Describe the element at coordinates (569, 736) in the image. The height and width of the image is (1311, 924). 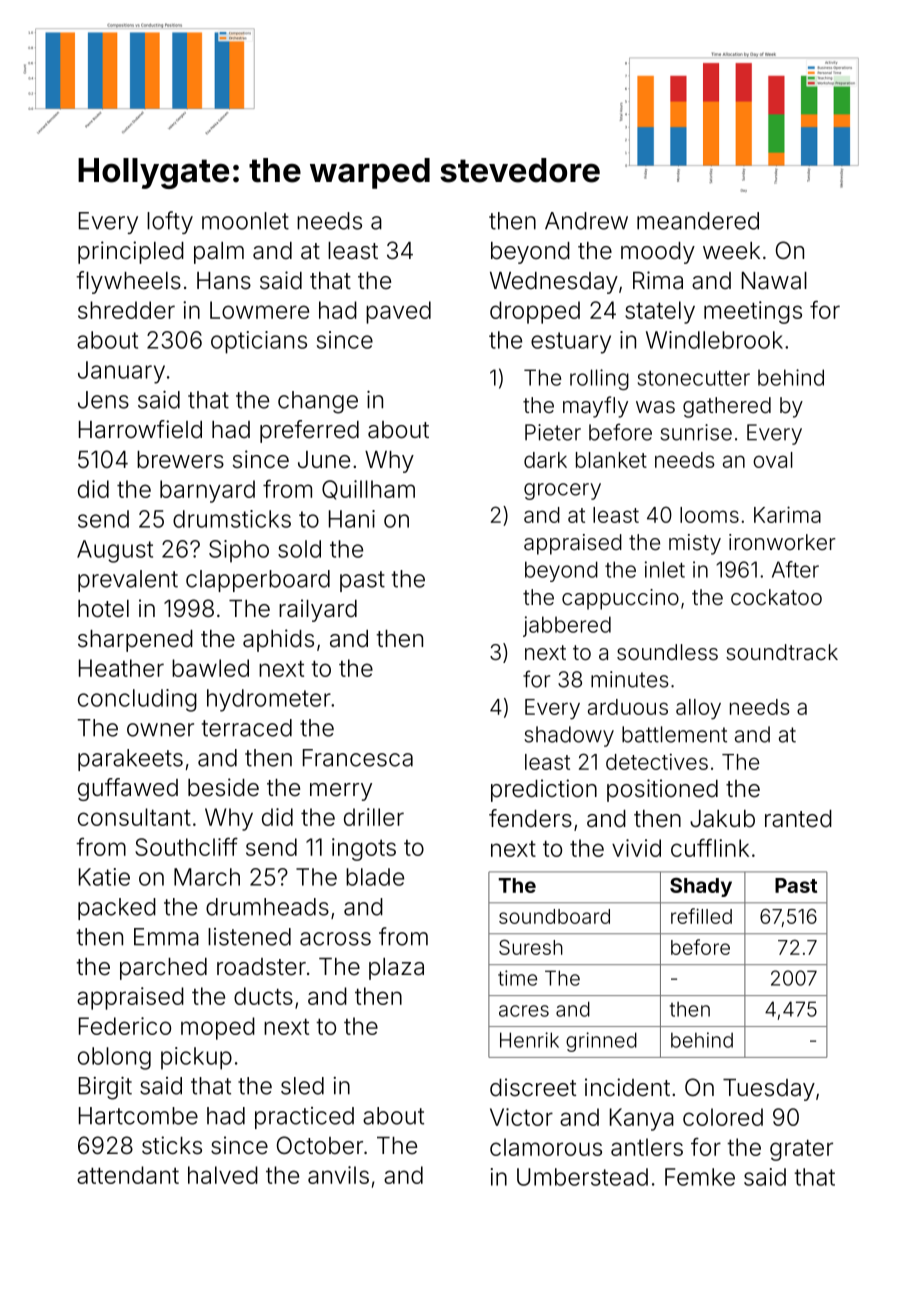
I see `shadowy` at that location.
